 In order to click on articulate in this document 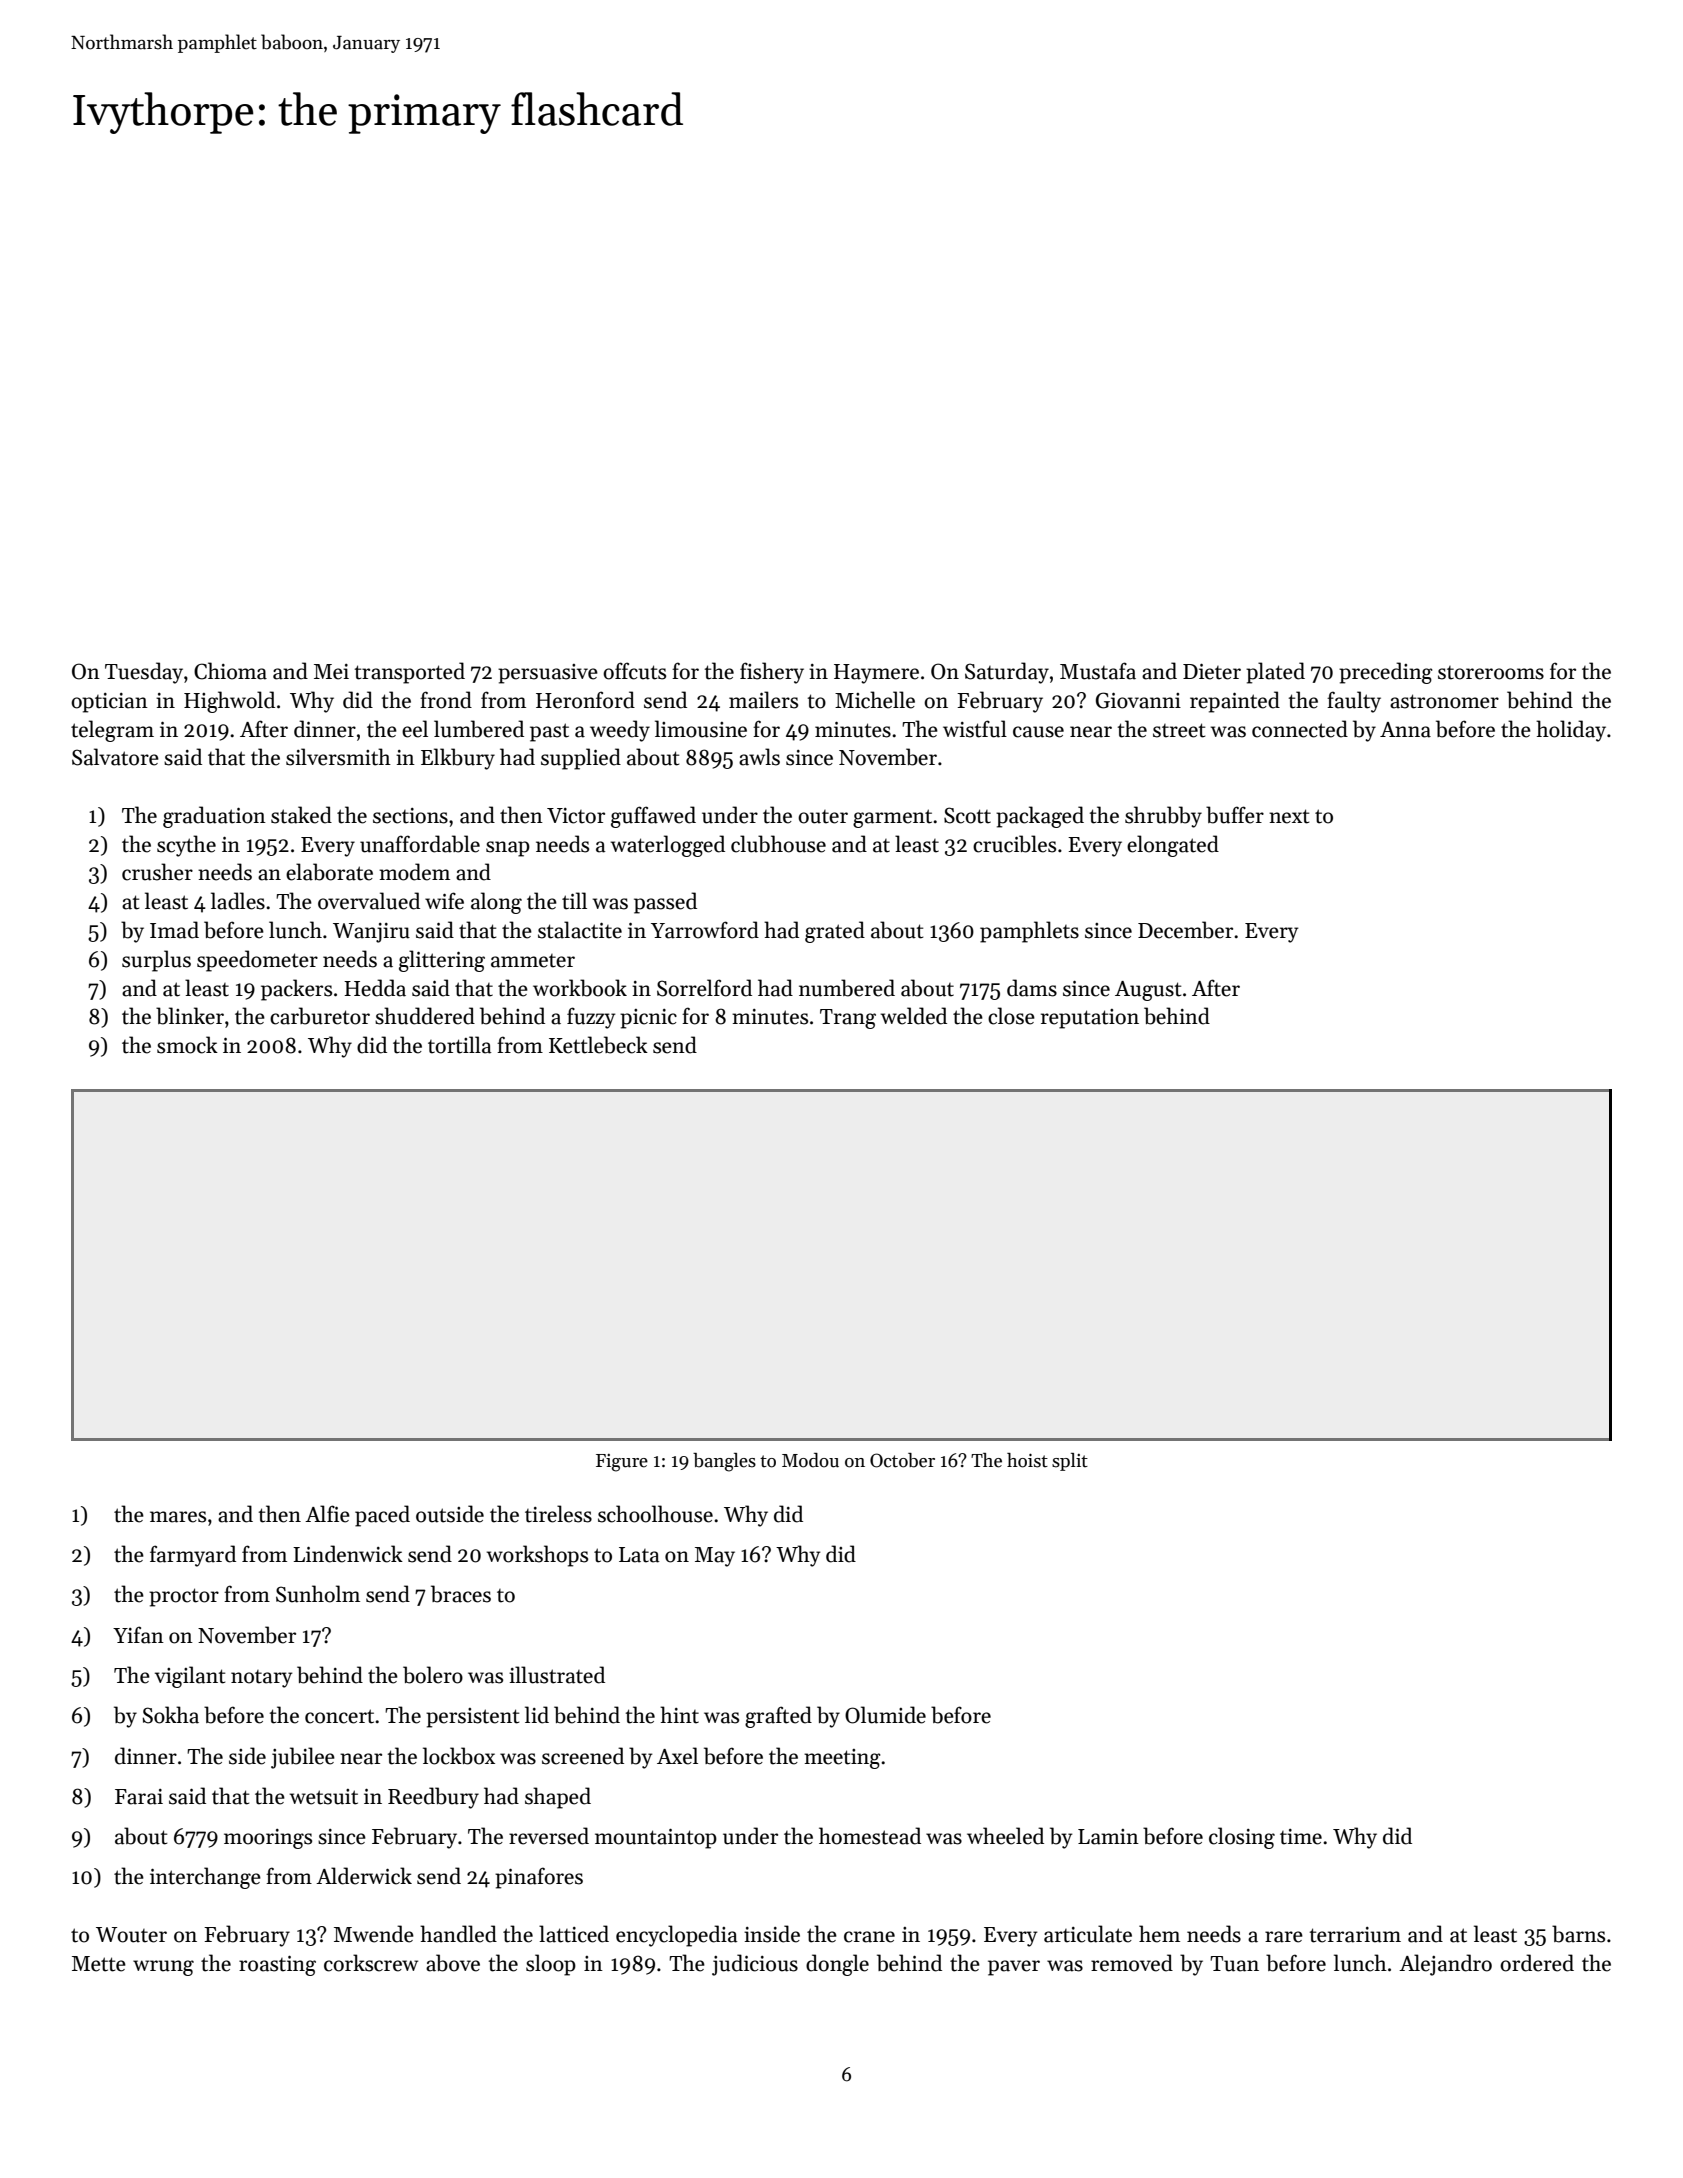, I will do `click(1088, 1934)`.
